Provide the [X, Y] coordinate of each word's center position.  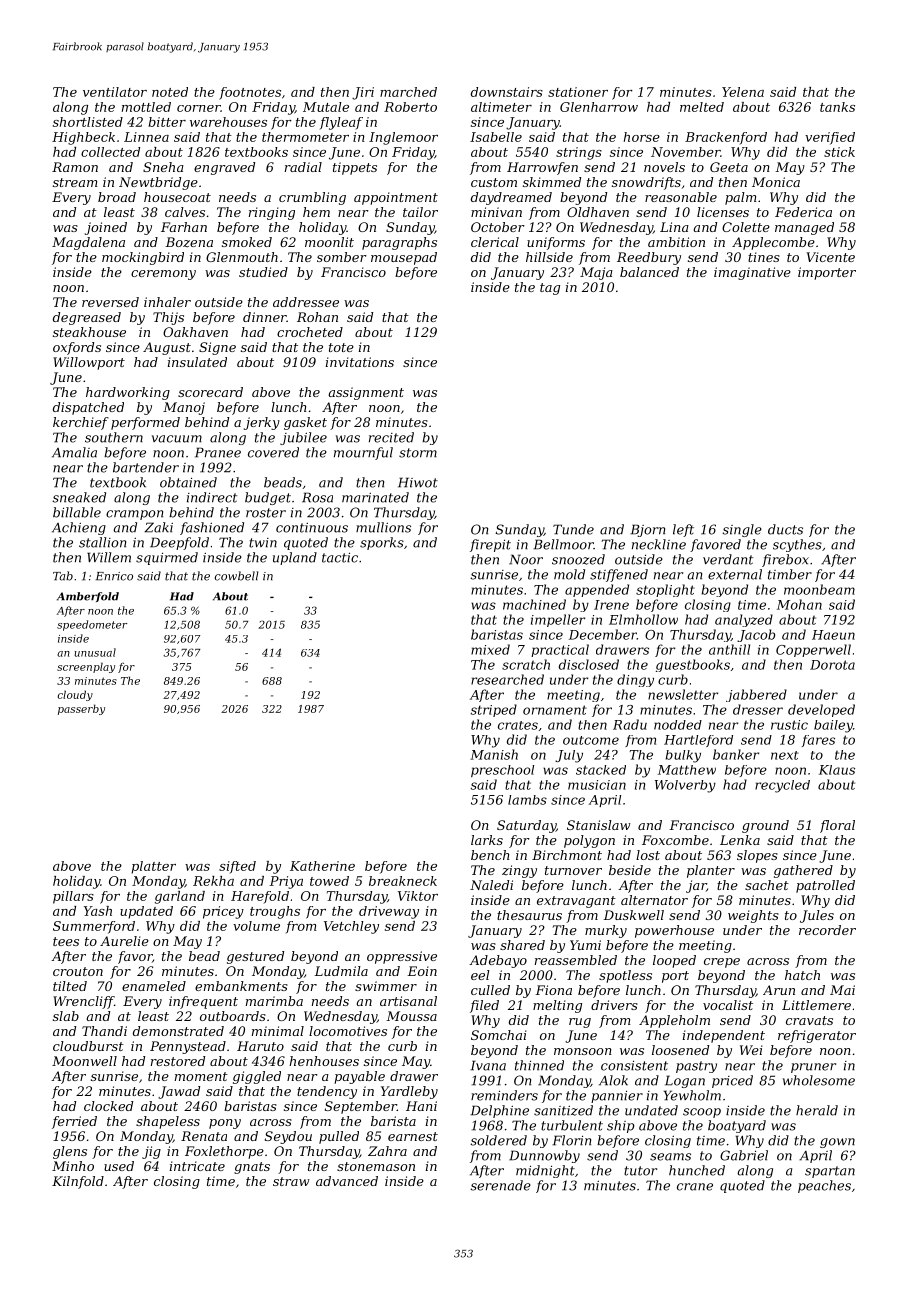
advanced [347, 1181]
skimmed [552, 182]
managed [804, 228]
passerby [81, 709]
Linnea [146, 137]
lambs [527, 800]
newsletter [683, 694]
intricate [197, 1166]
